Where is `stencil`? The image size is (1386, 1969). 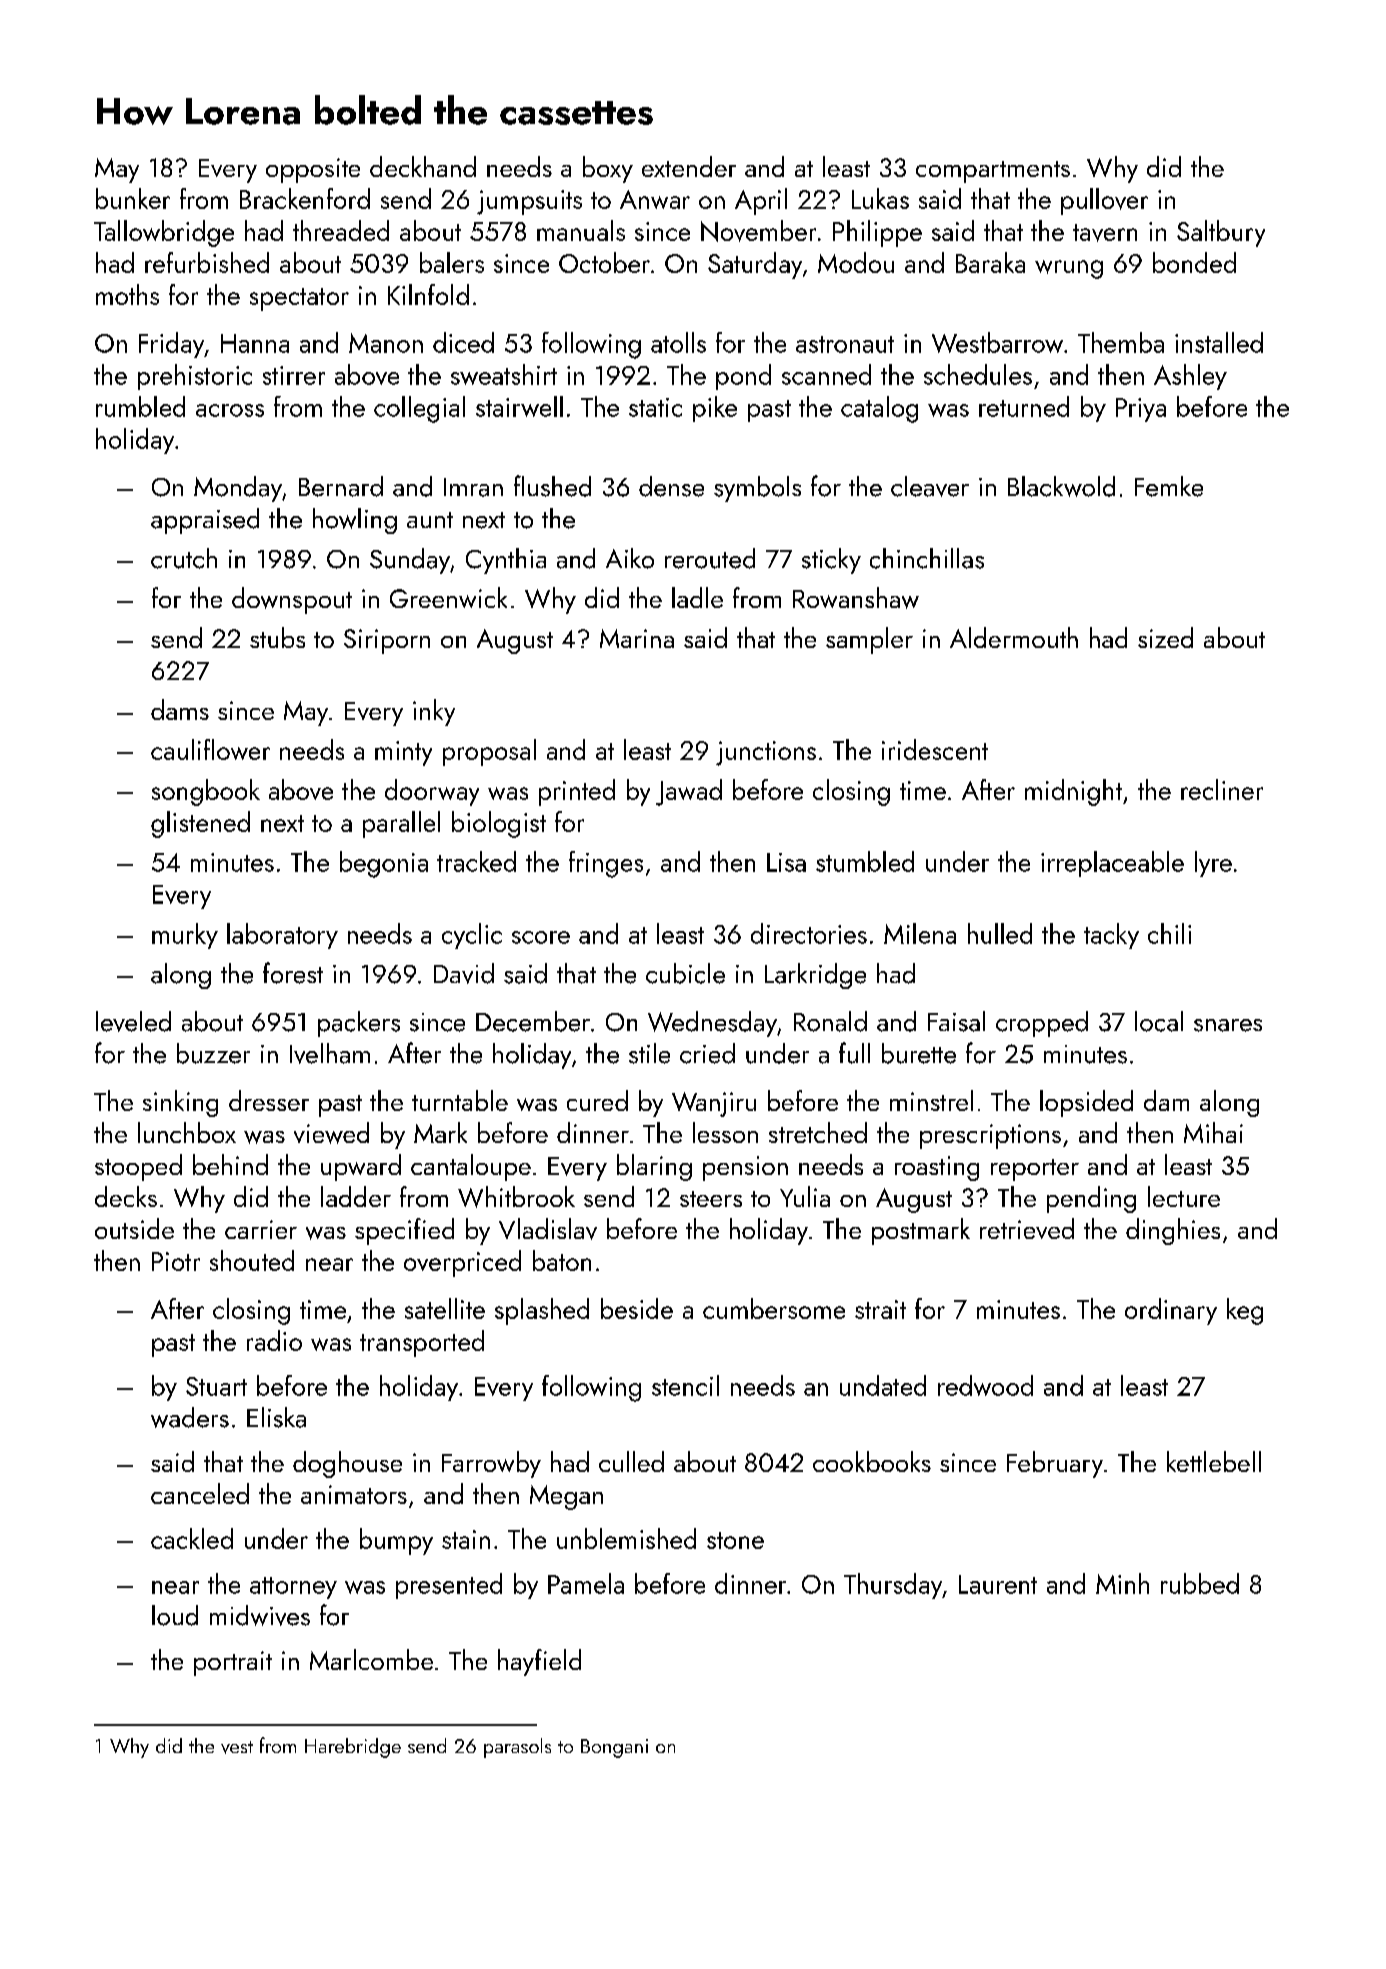
stencil is located at coordinates (685, 1385).
